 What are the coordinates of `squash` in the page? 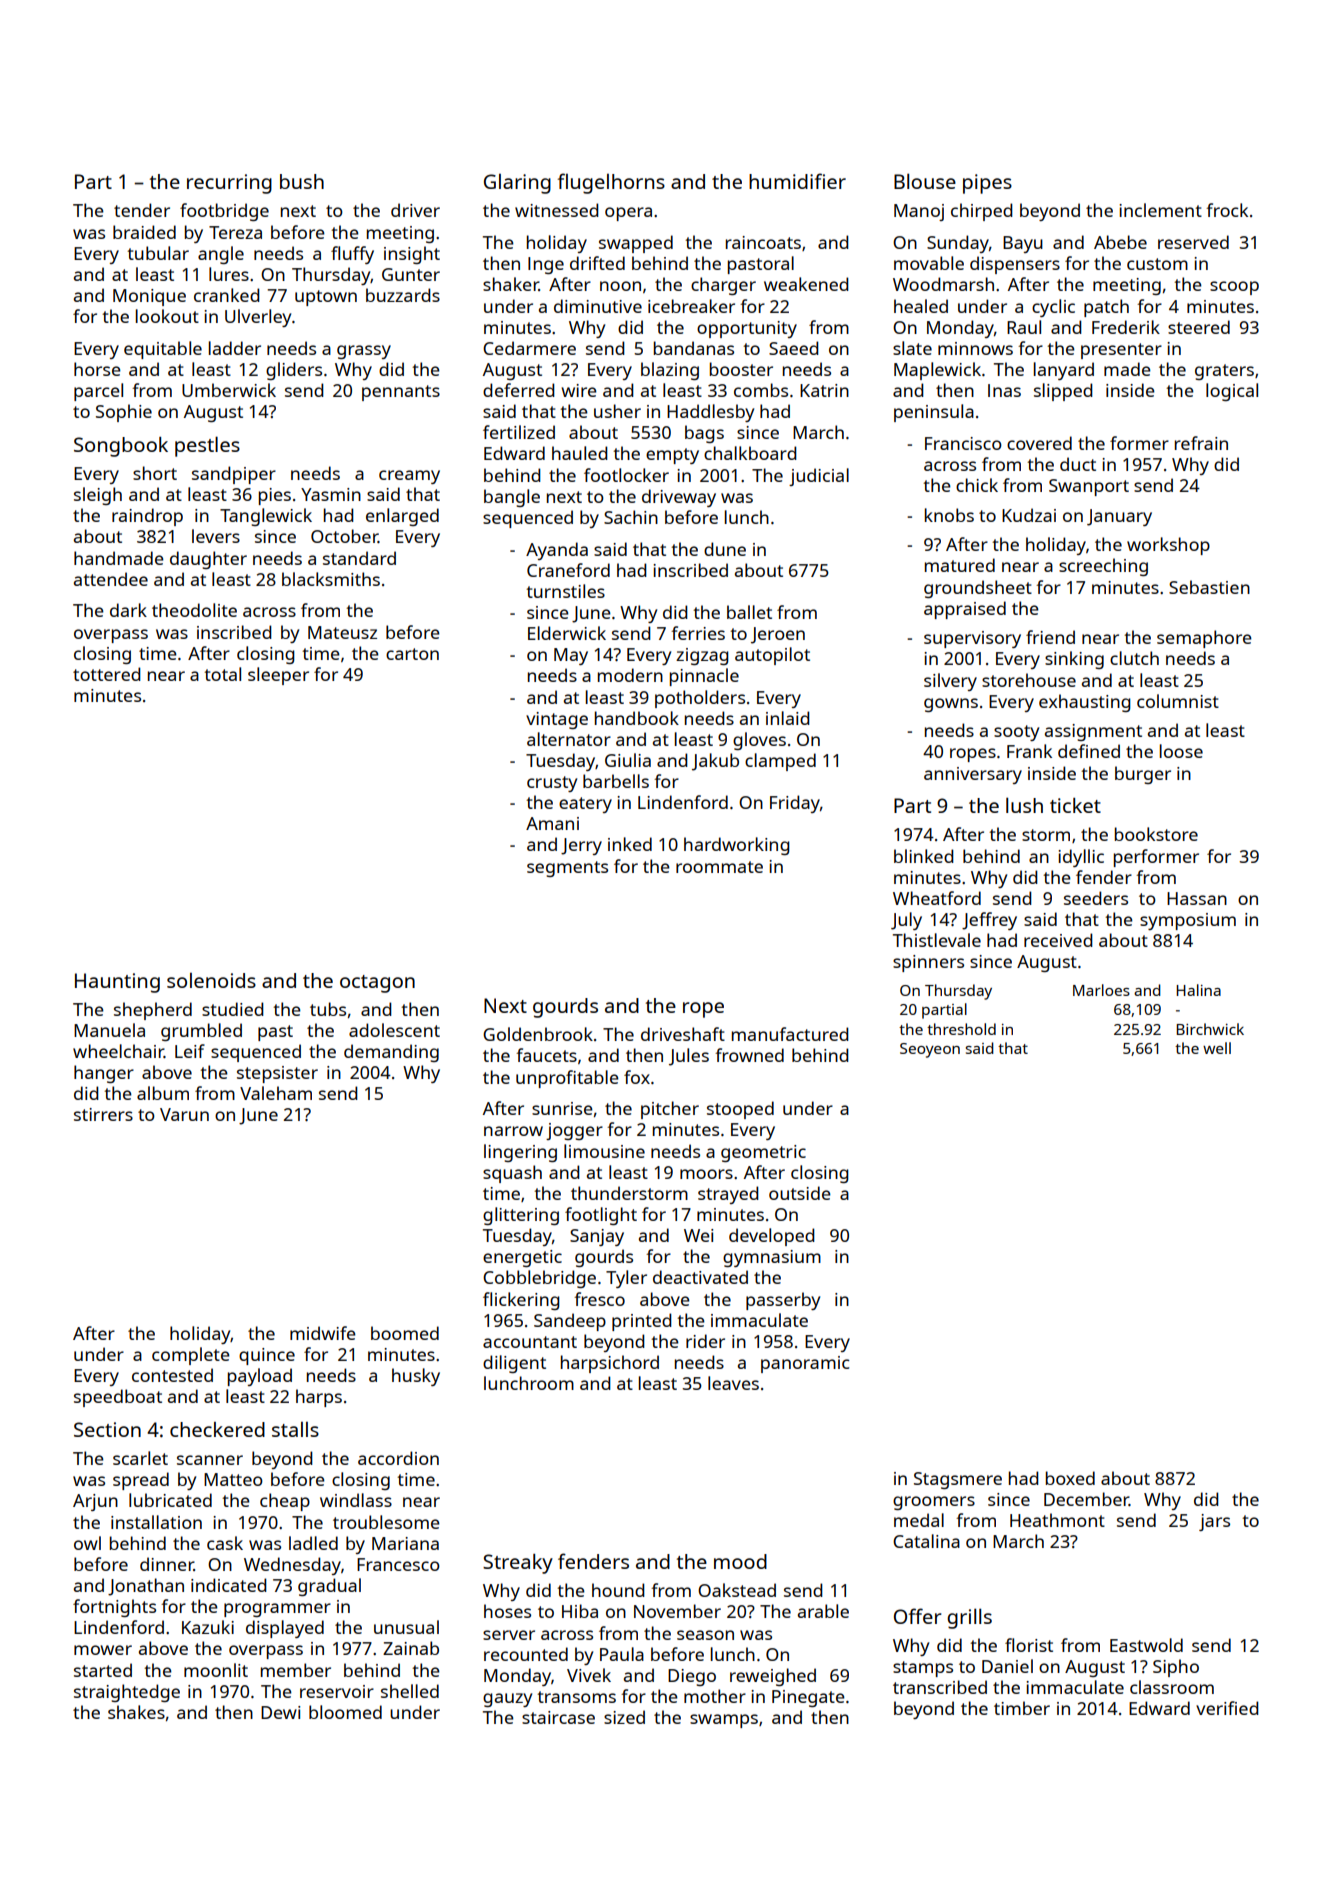 It's located at (512, 1174).
